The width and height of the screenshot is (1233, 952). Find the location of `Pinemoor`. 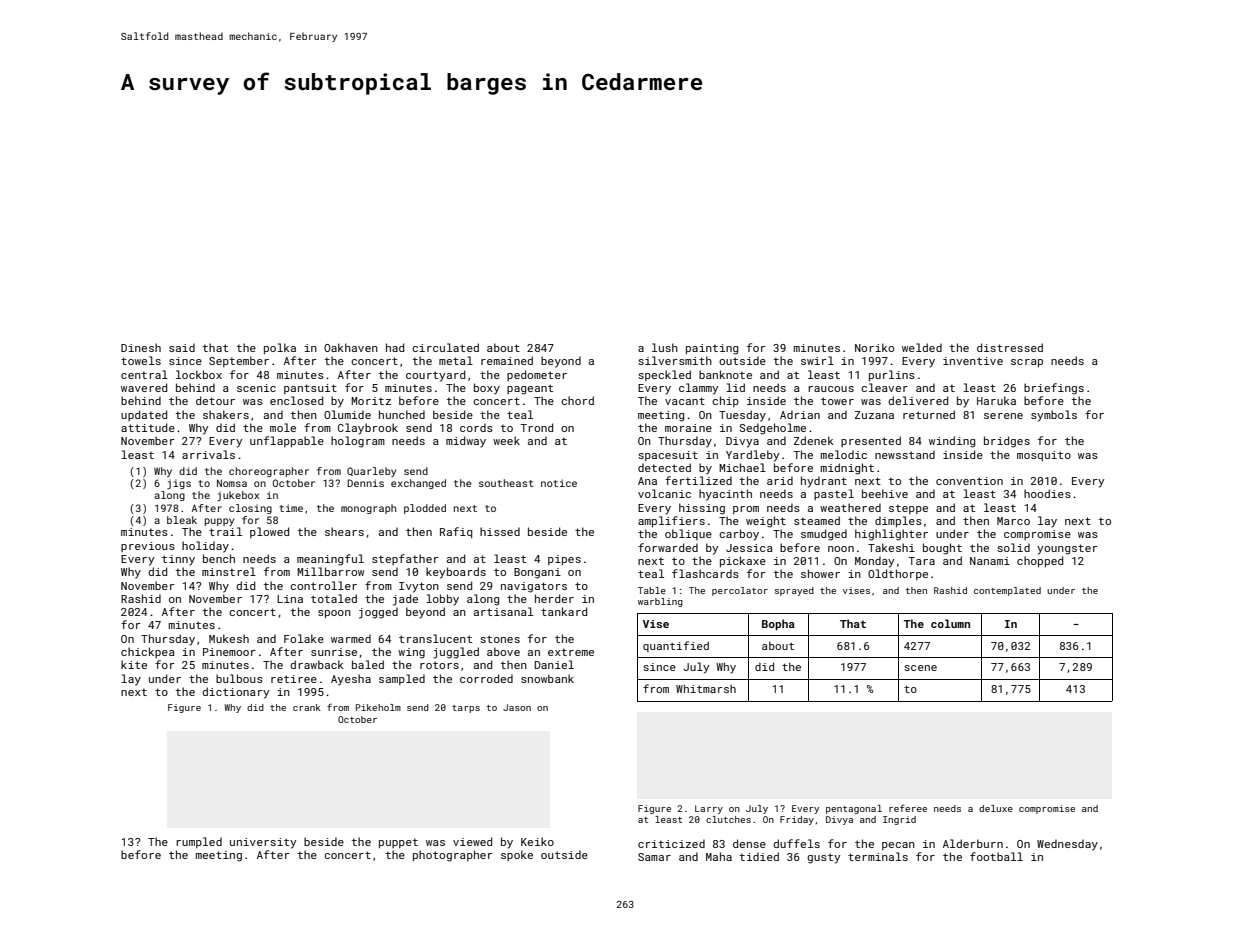

Pinemoor is located at coordinates (229, 652).
